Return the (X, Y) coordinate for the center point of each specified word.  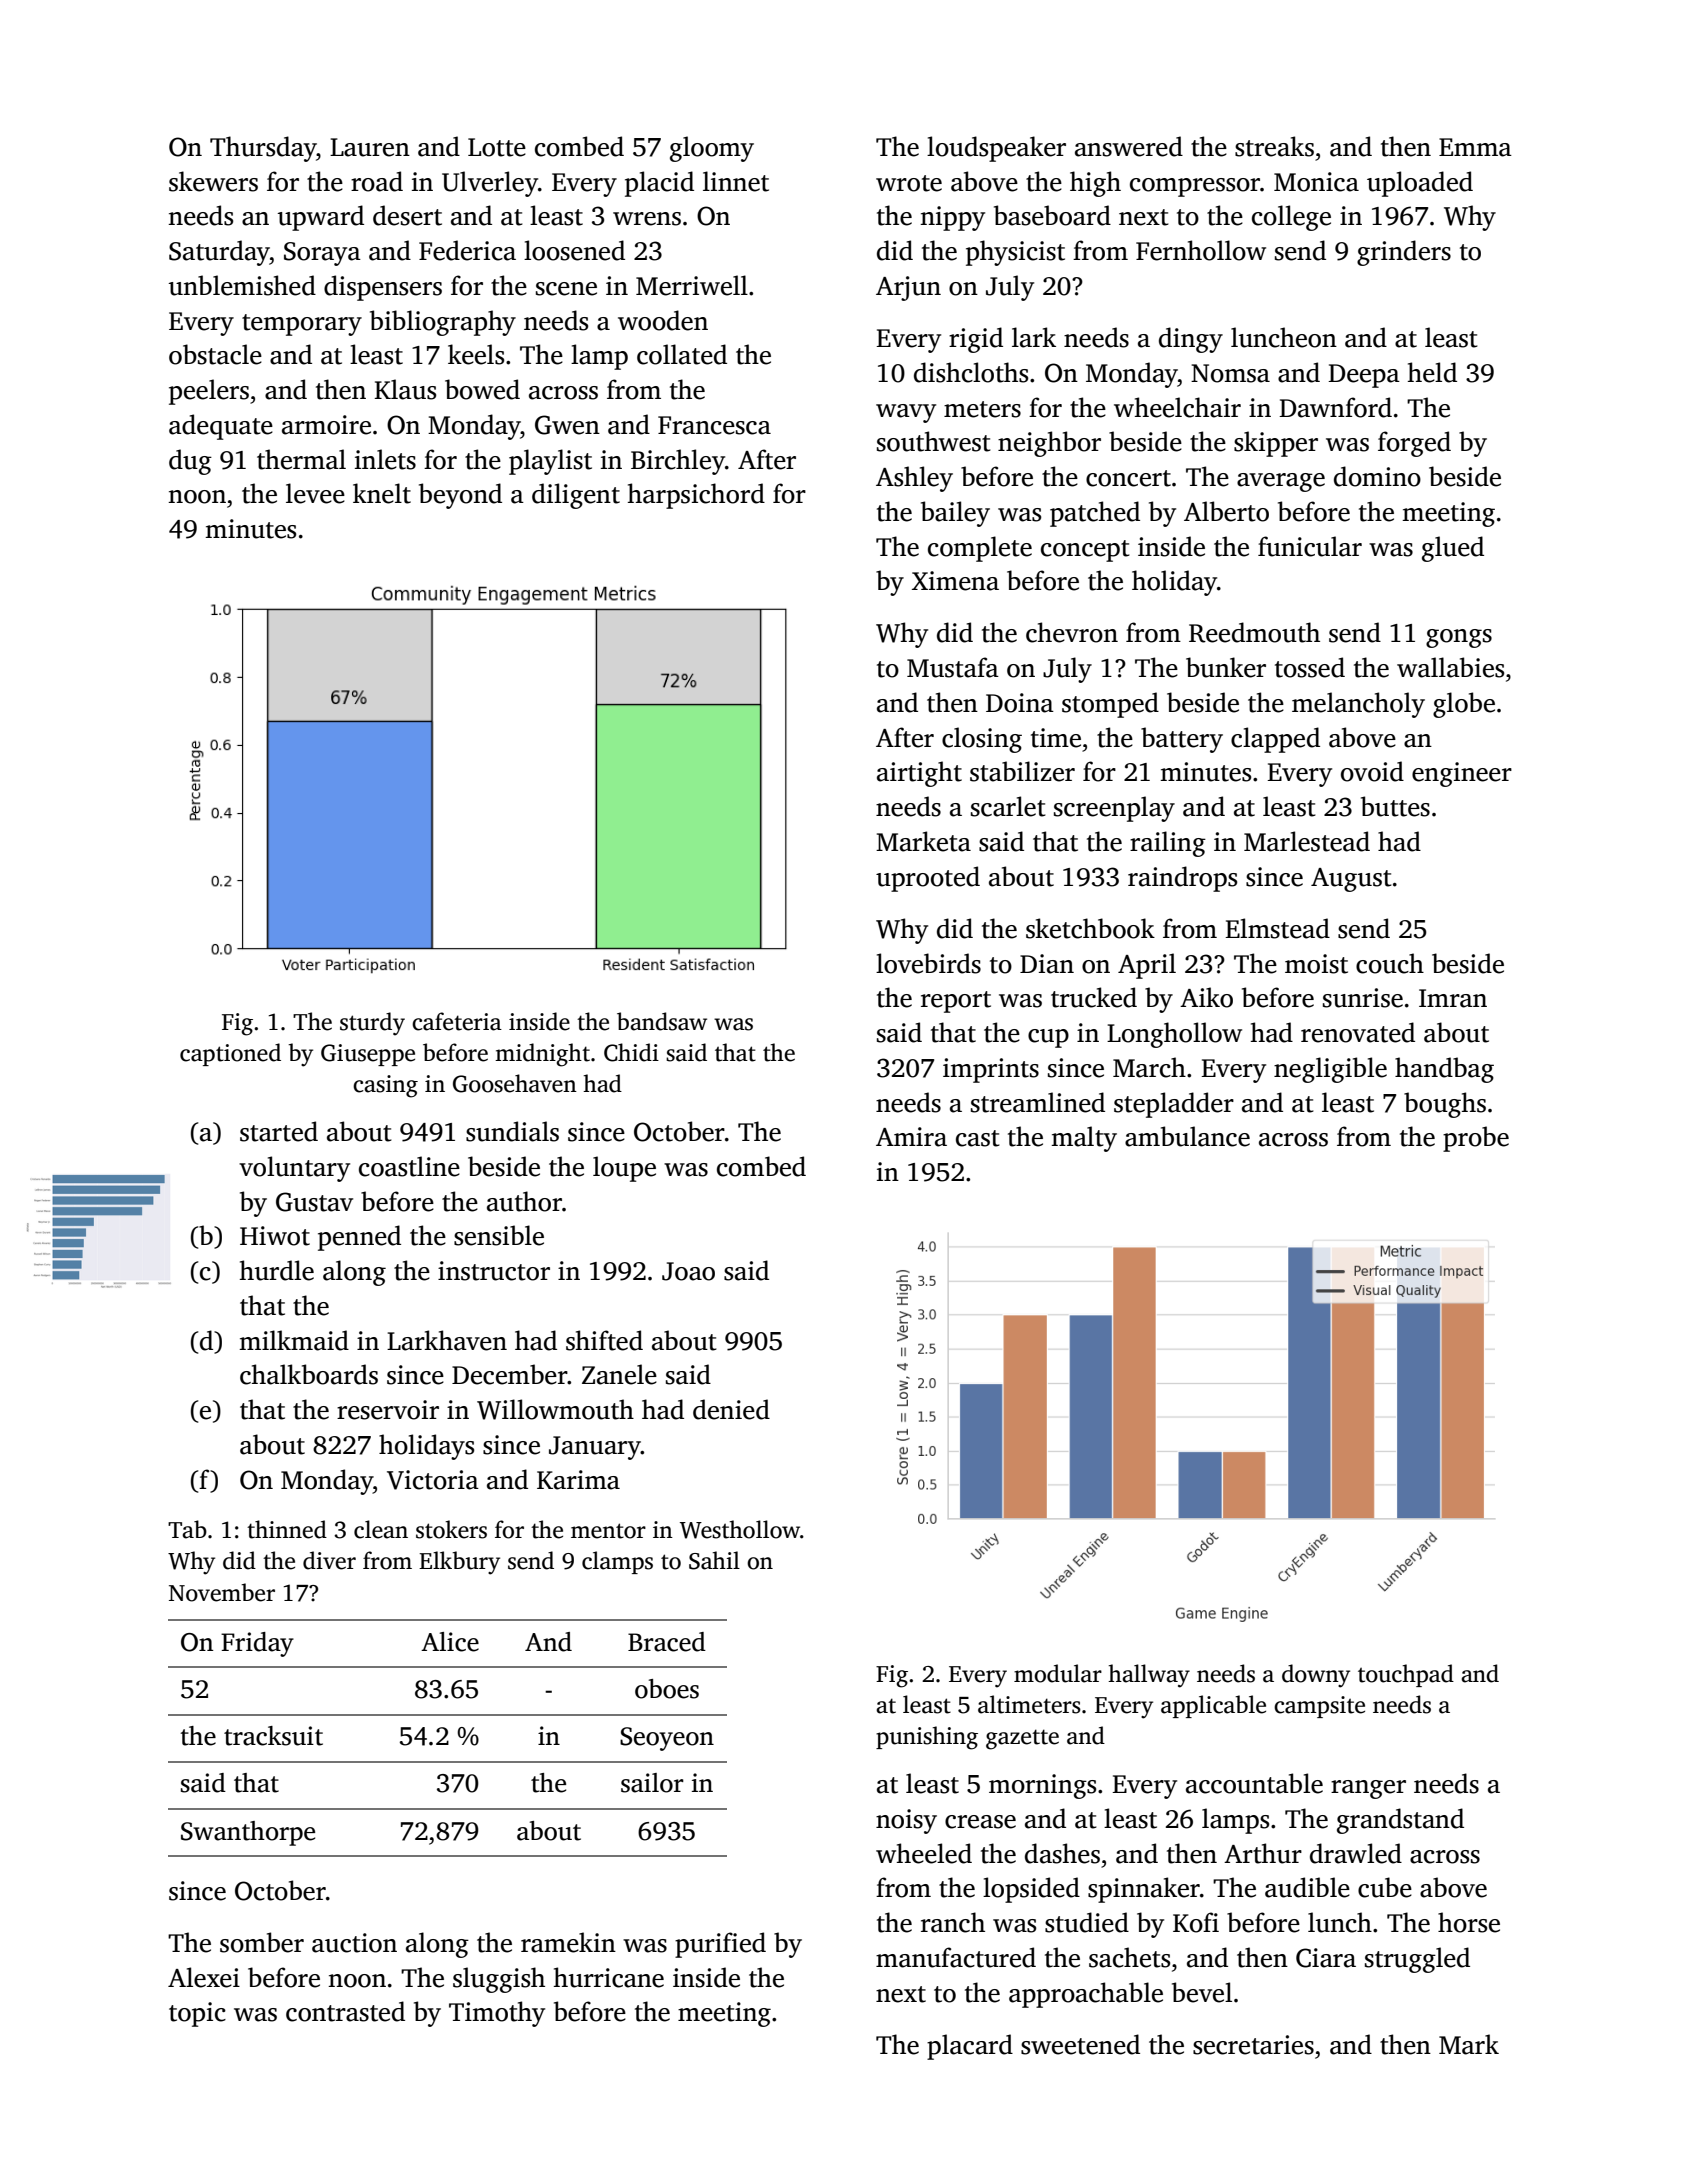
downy (1316, 1676)
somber (262, 1942)
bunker (1226, 667)
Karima (578, 1480)
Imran (1453, 998)
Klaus (405, 389)
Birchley (678, 462)
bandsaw (662, 1021)
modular (1058, 1673)
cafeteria (457, 1021)
